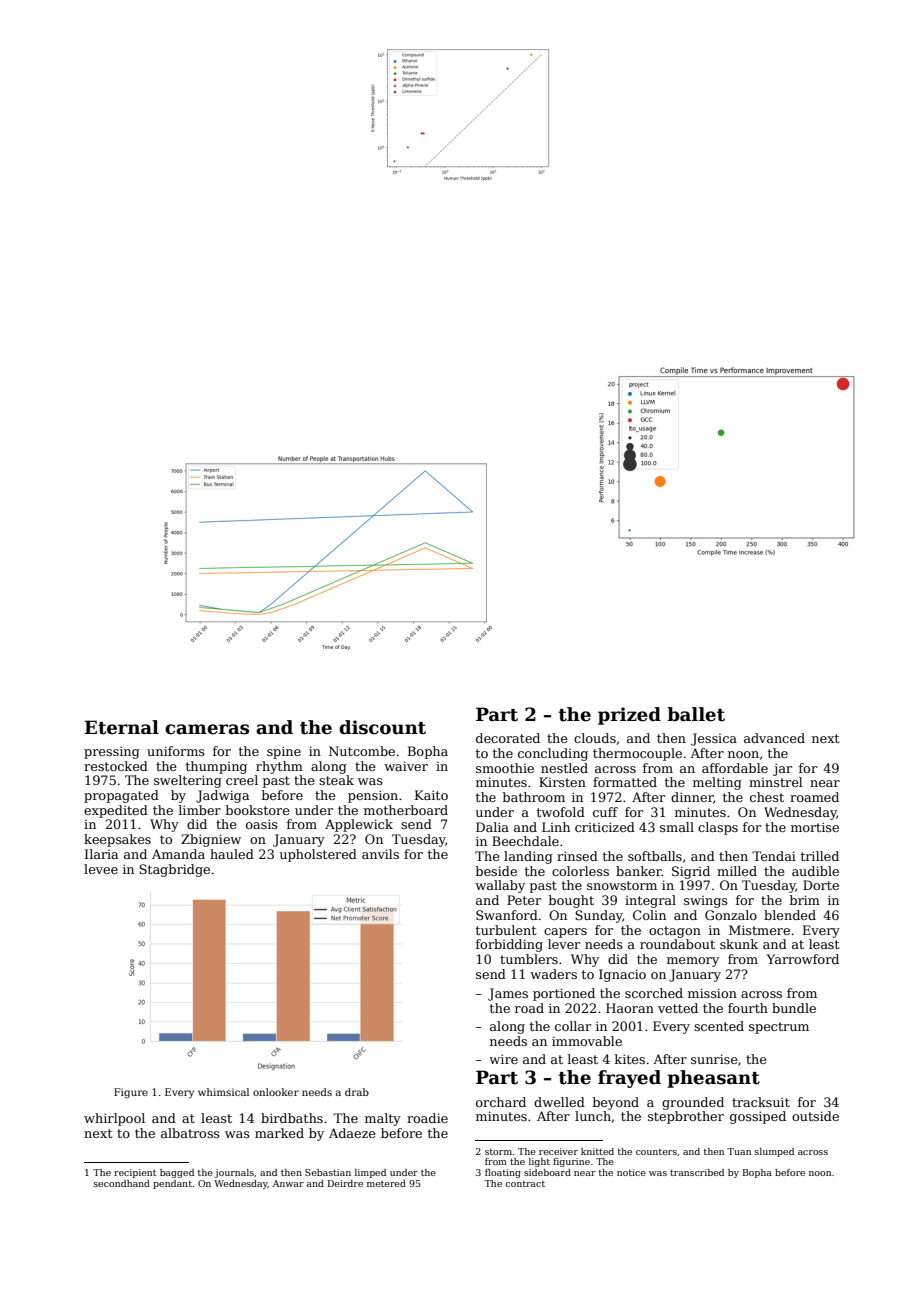 This screenshot has width=924, height=1308. I want to click on ballet, so click(696, 714).
